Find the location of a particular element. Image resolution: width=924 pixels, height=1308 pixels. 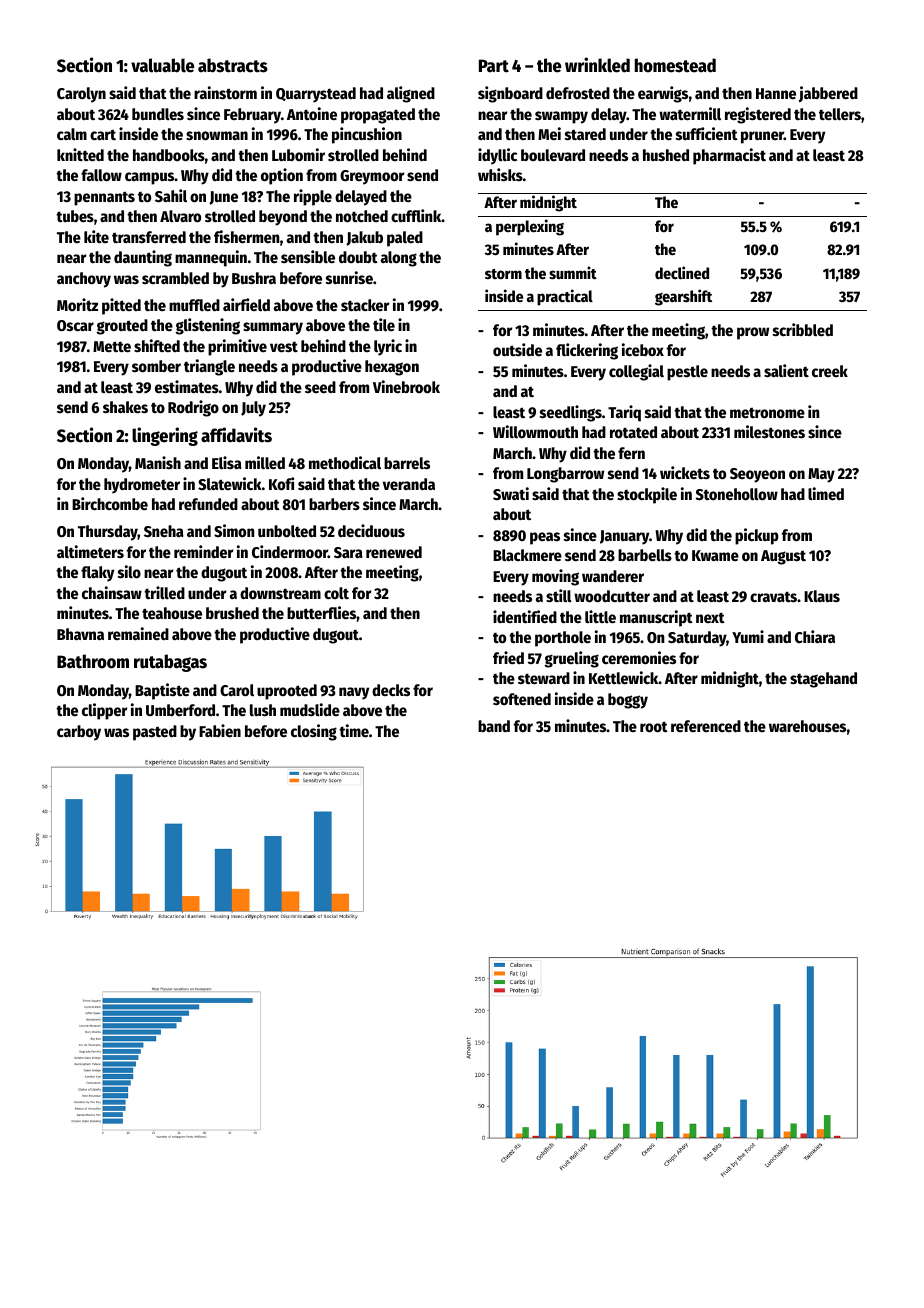

creek is located at coordinates (830, 371).
